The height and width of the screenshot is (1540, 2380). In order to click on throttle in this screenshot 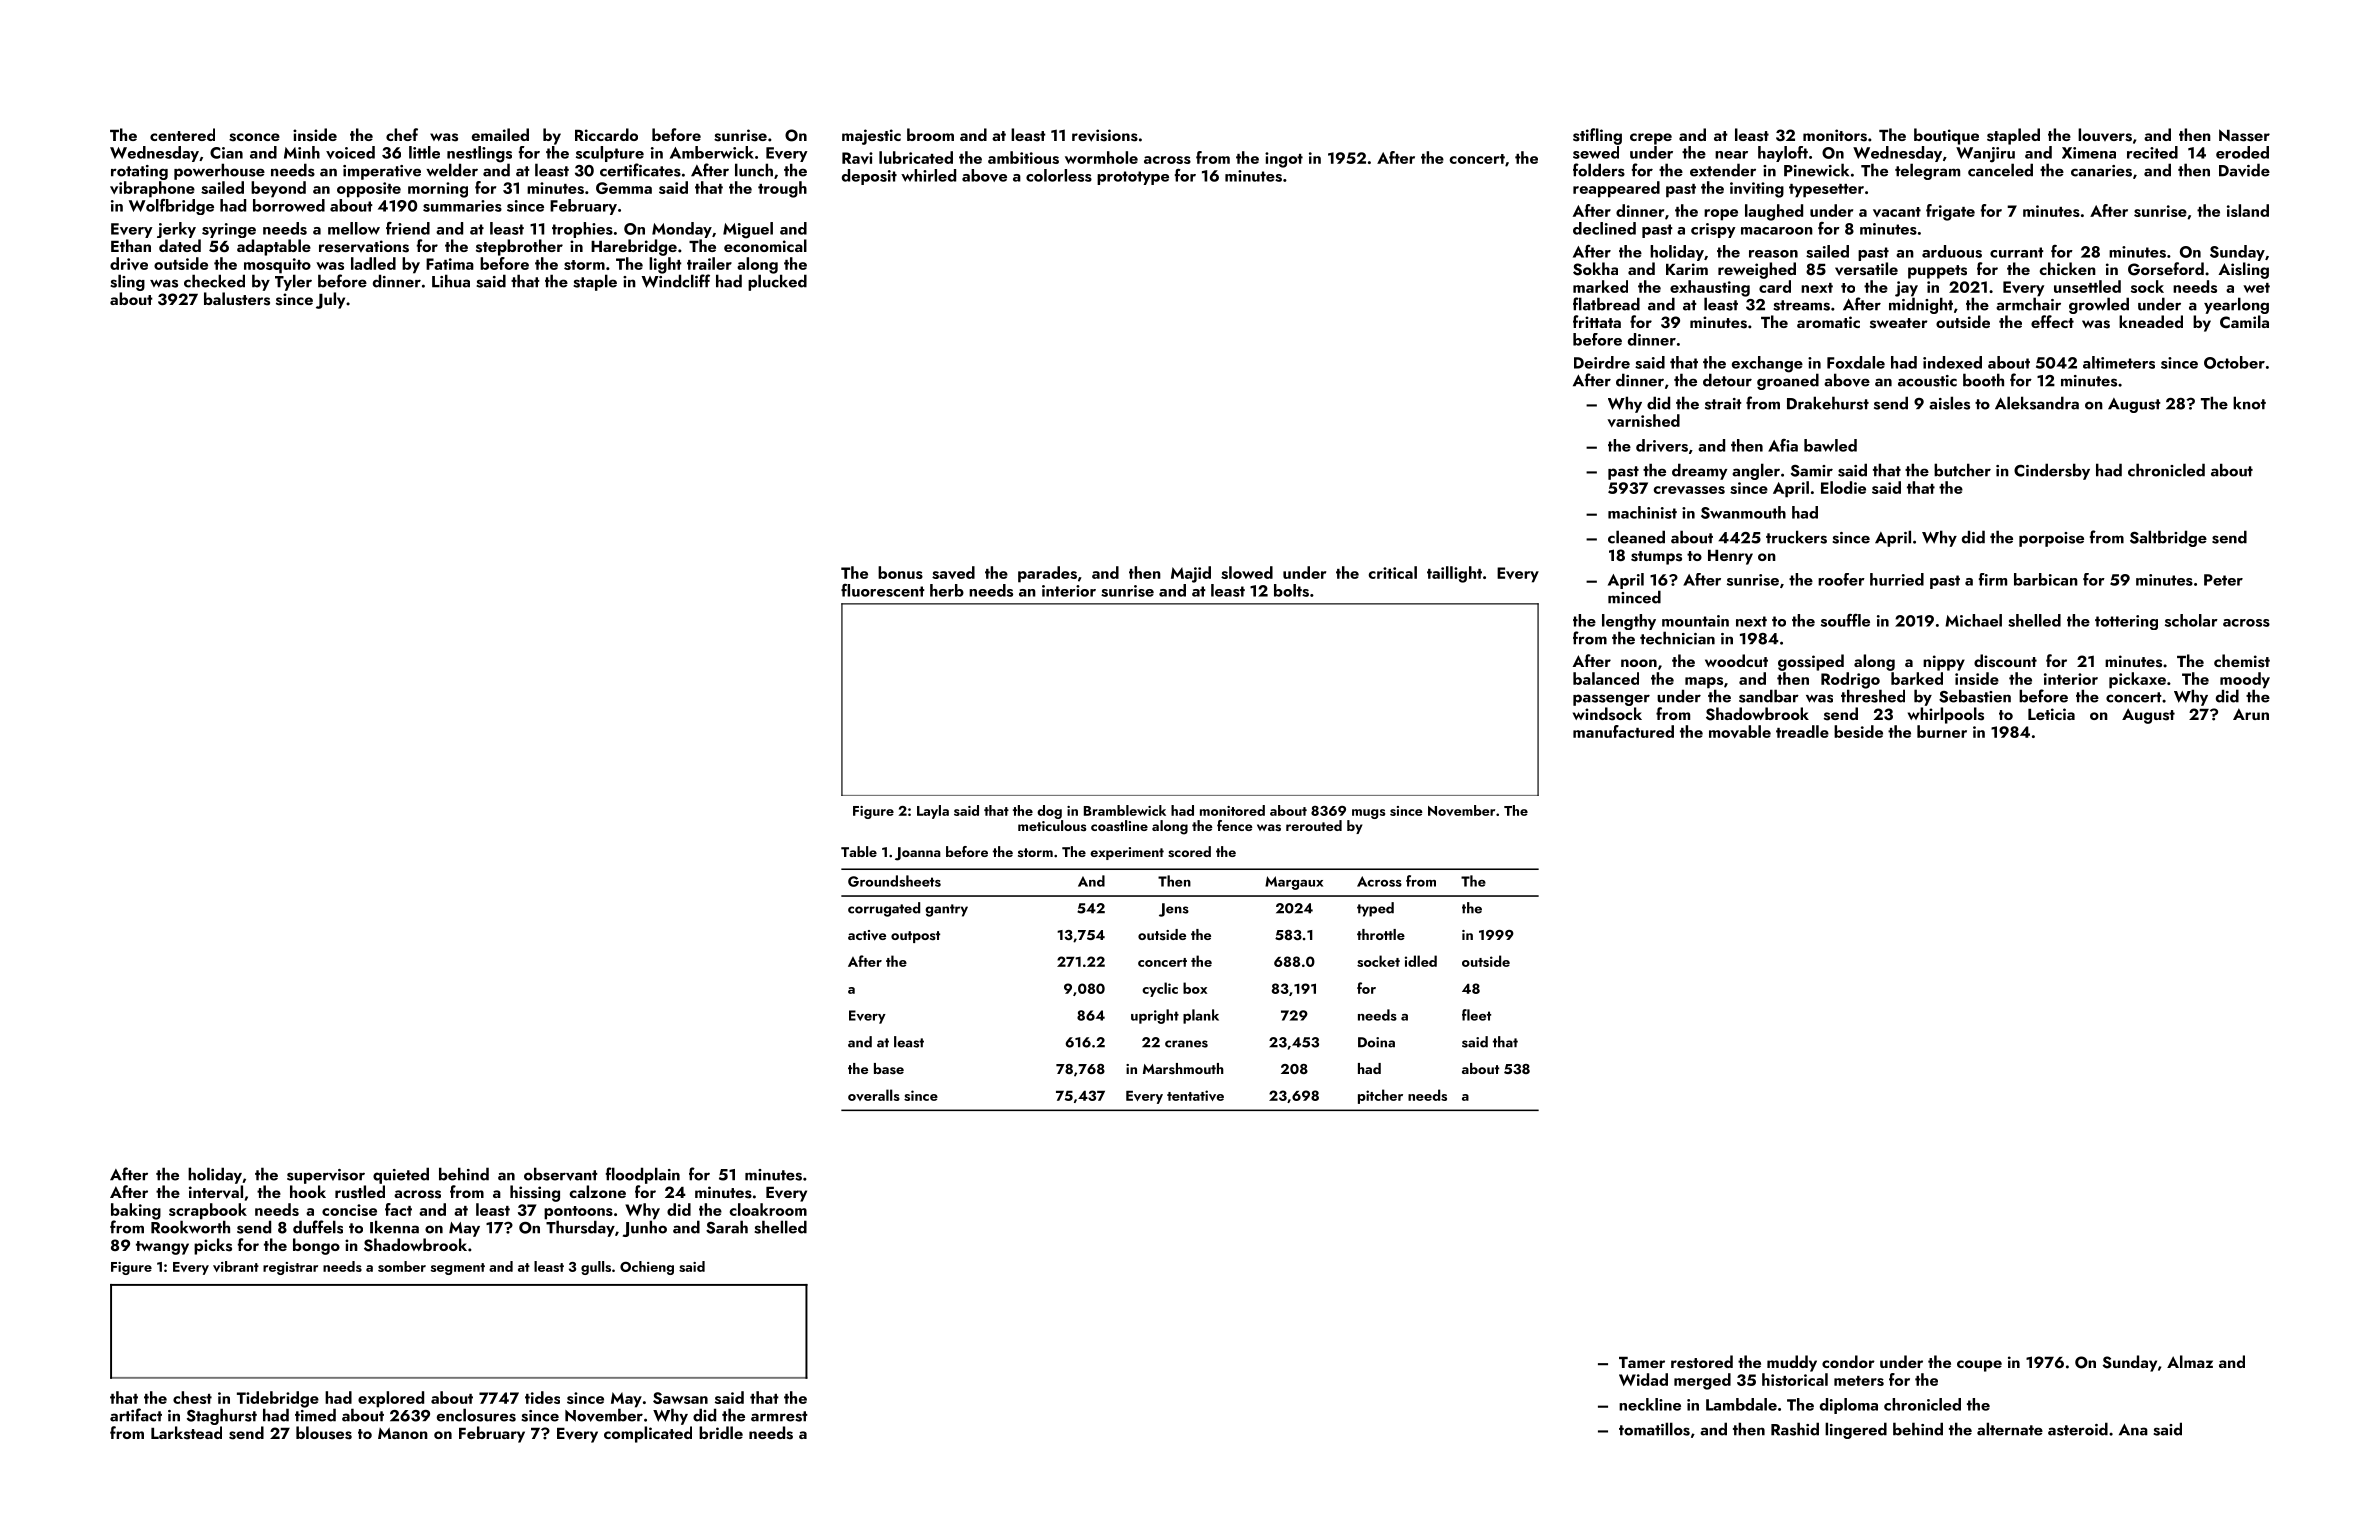, I will do `click(1381, 934)`.
